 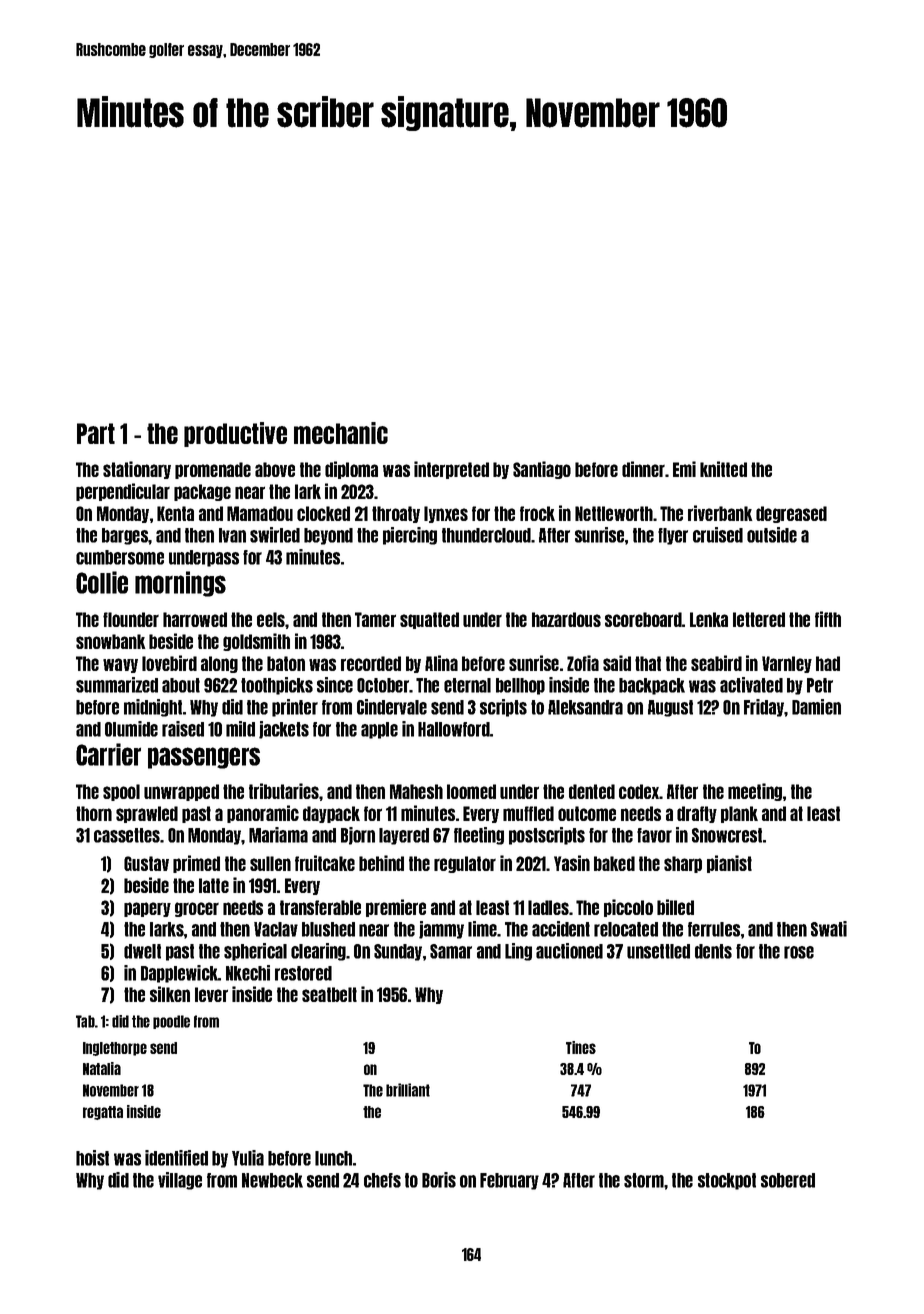 I want to click on seabird, so click(x=716, y=663).
